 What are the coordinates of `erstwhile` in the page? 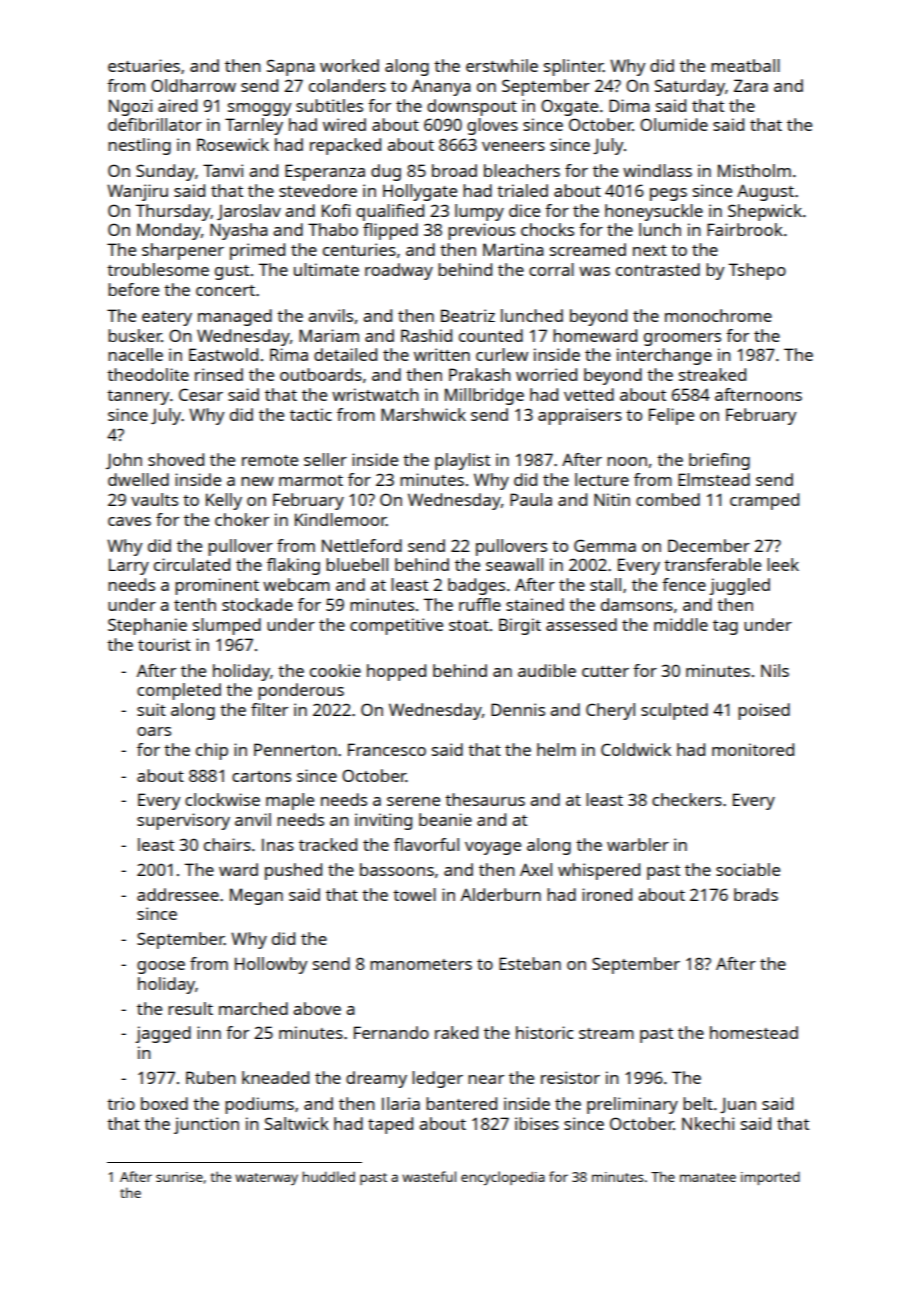 It's located at (502, 65).
